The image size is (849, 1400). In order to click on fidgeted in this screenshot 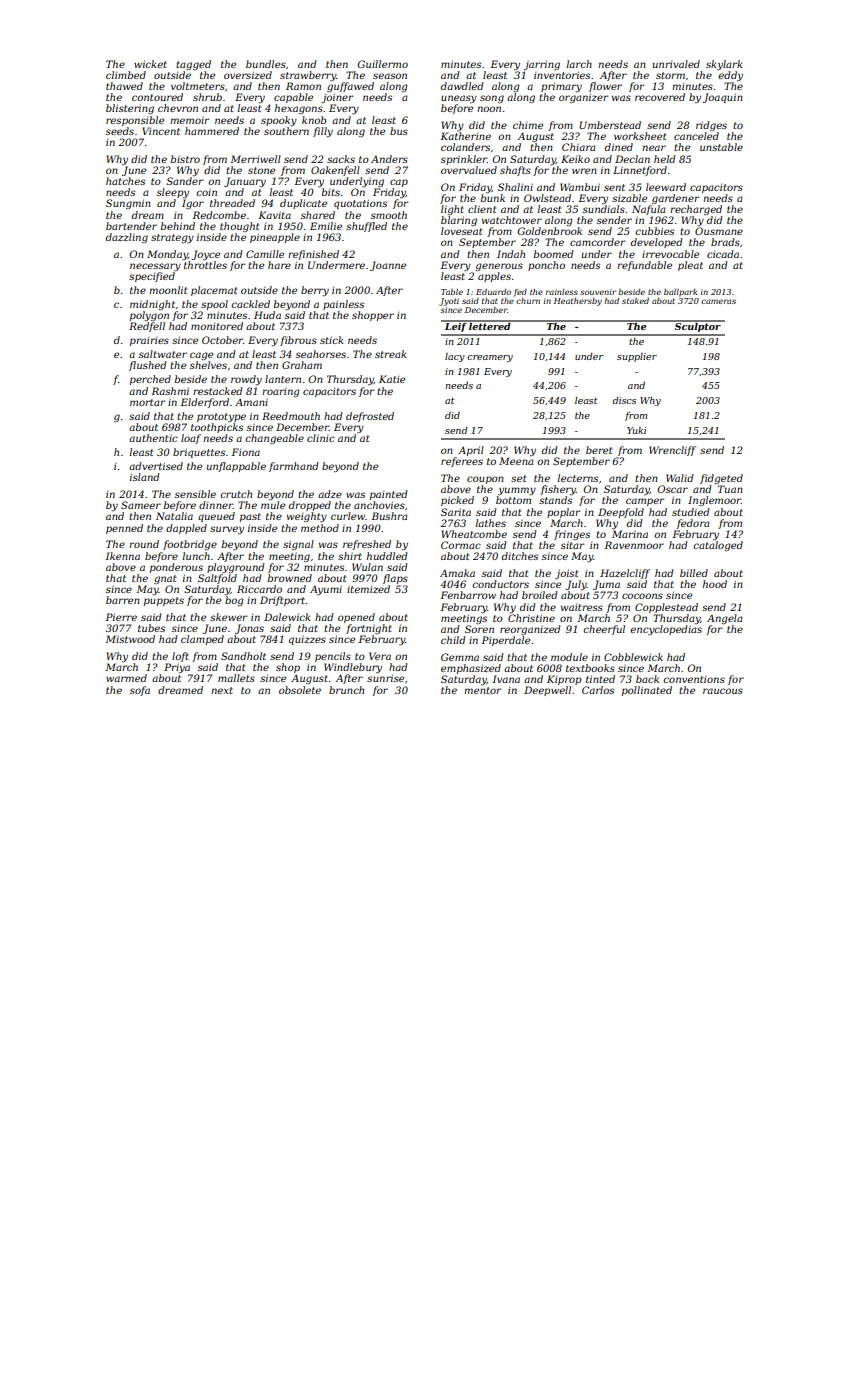, I will do `click(721, 479)`.
